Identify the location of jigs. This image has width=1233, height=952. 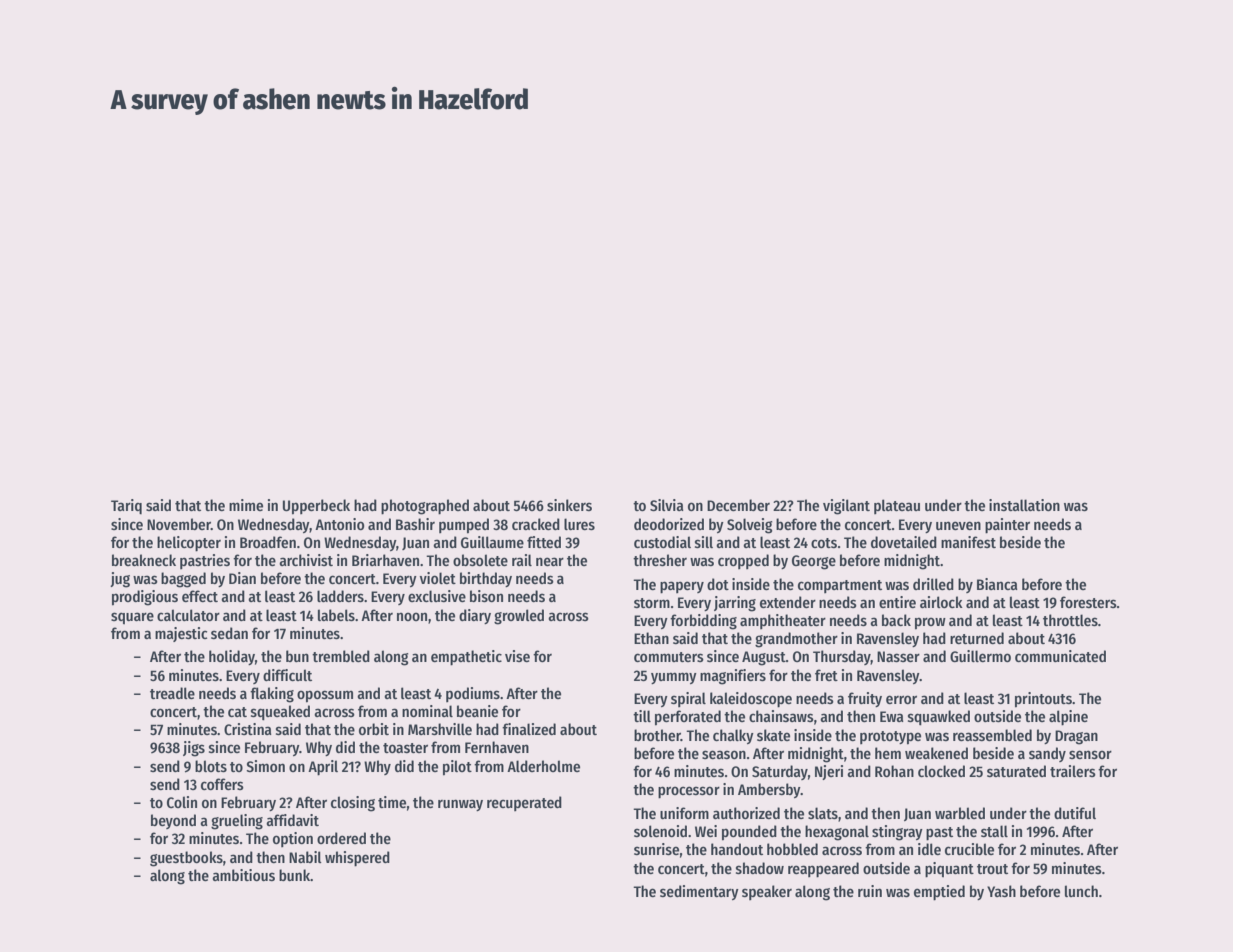
(194, 749).
